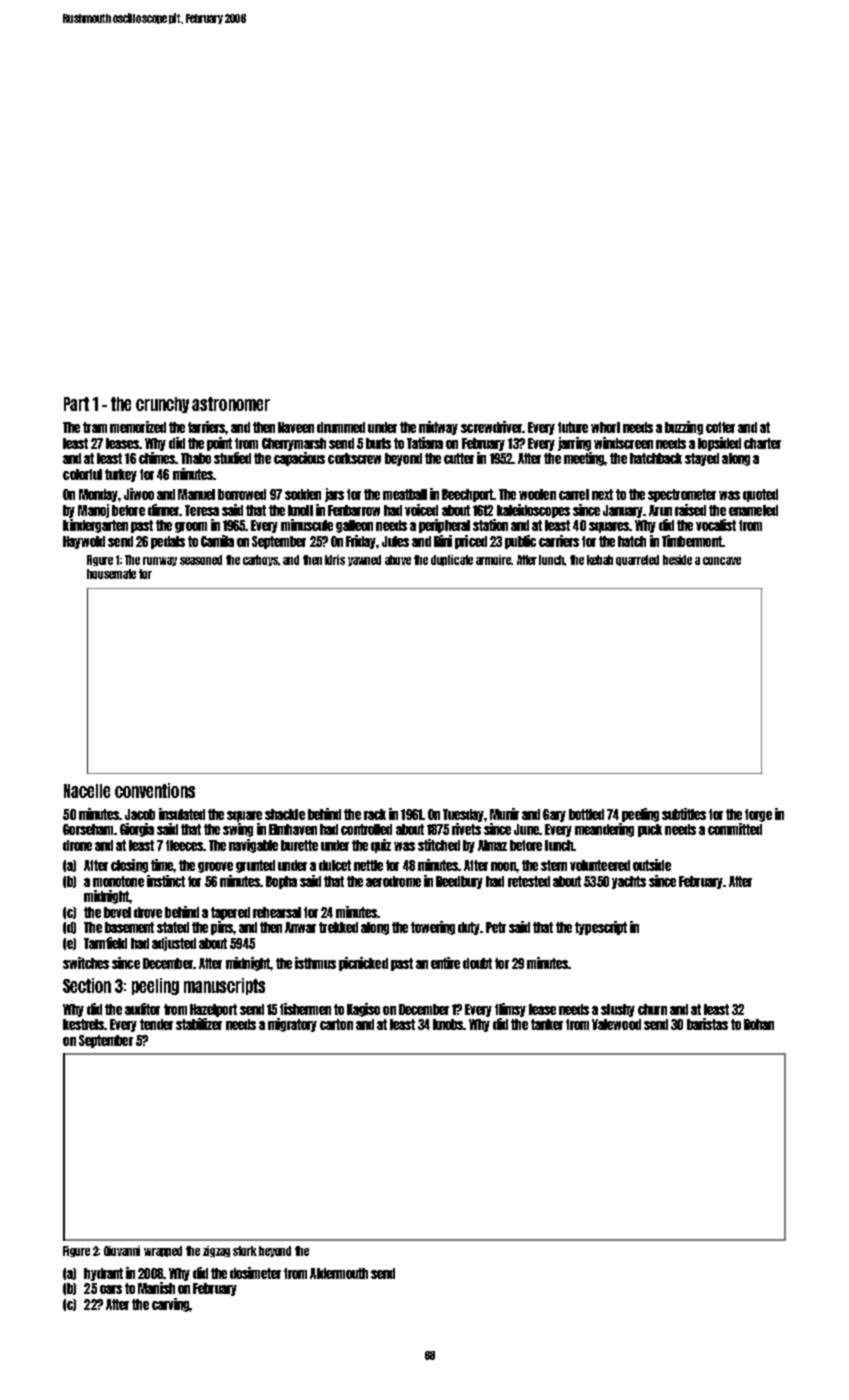  Describe the element at coordinates (722, 561) in the screenshot. I see `concave` at that location.
